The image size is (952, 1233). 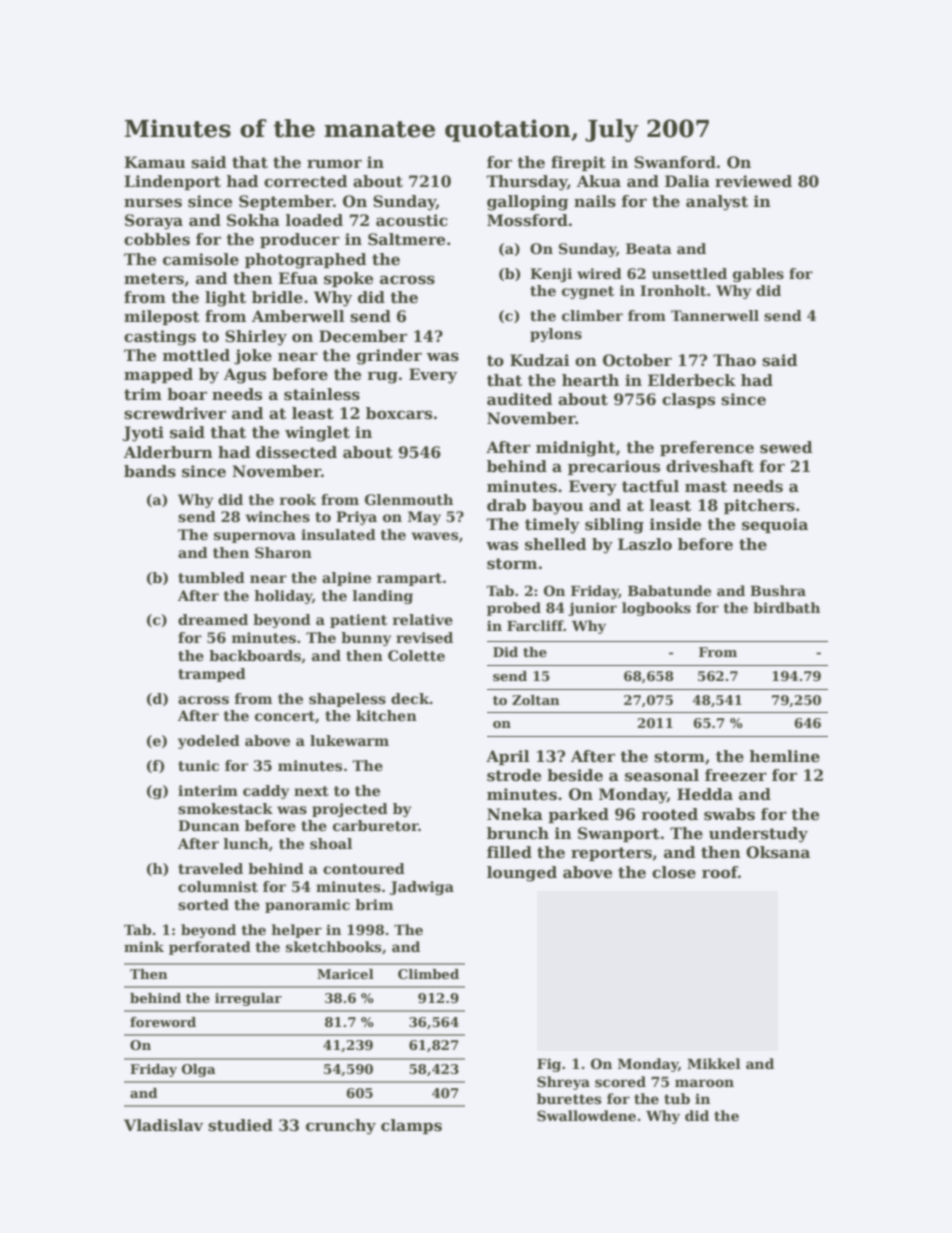 I want to click on rampart, so click(x=409, y=579).
